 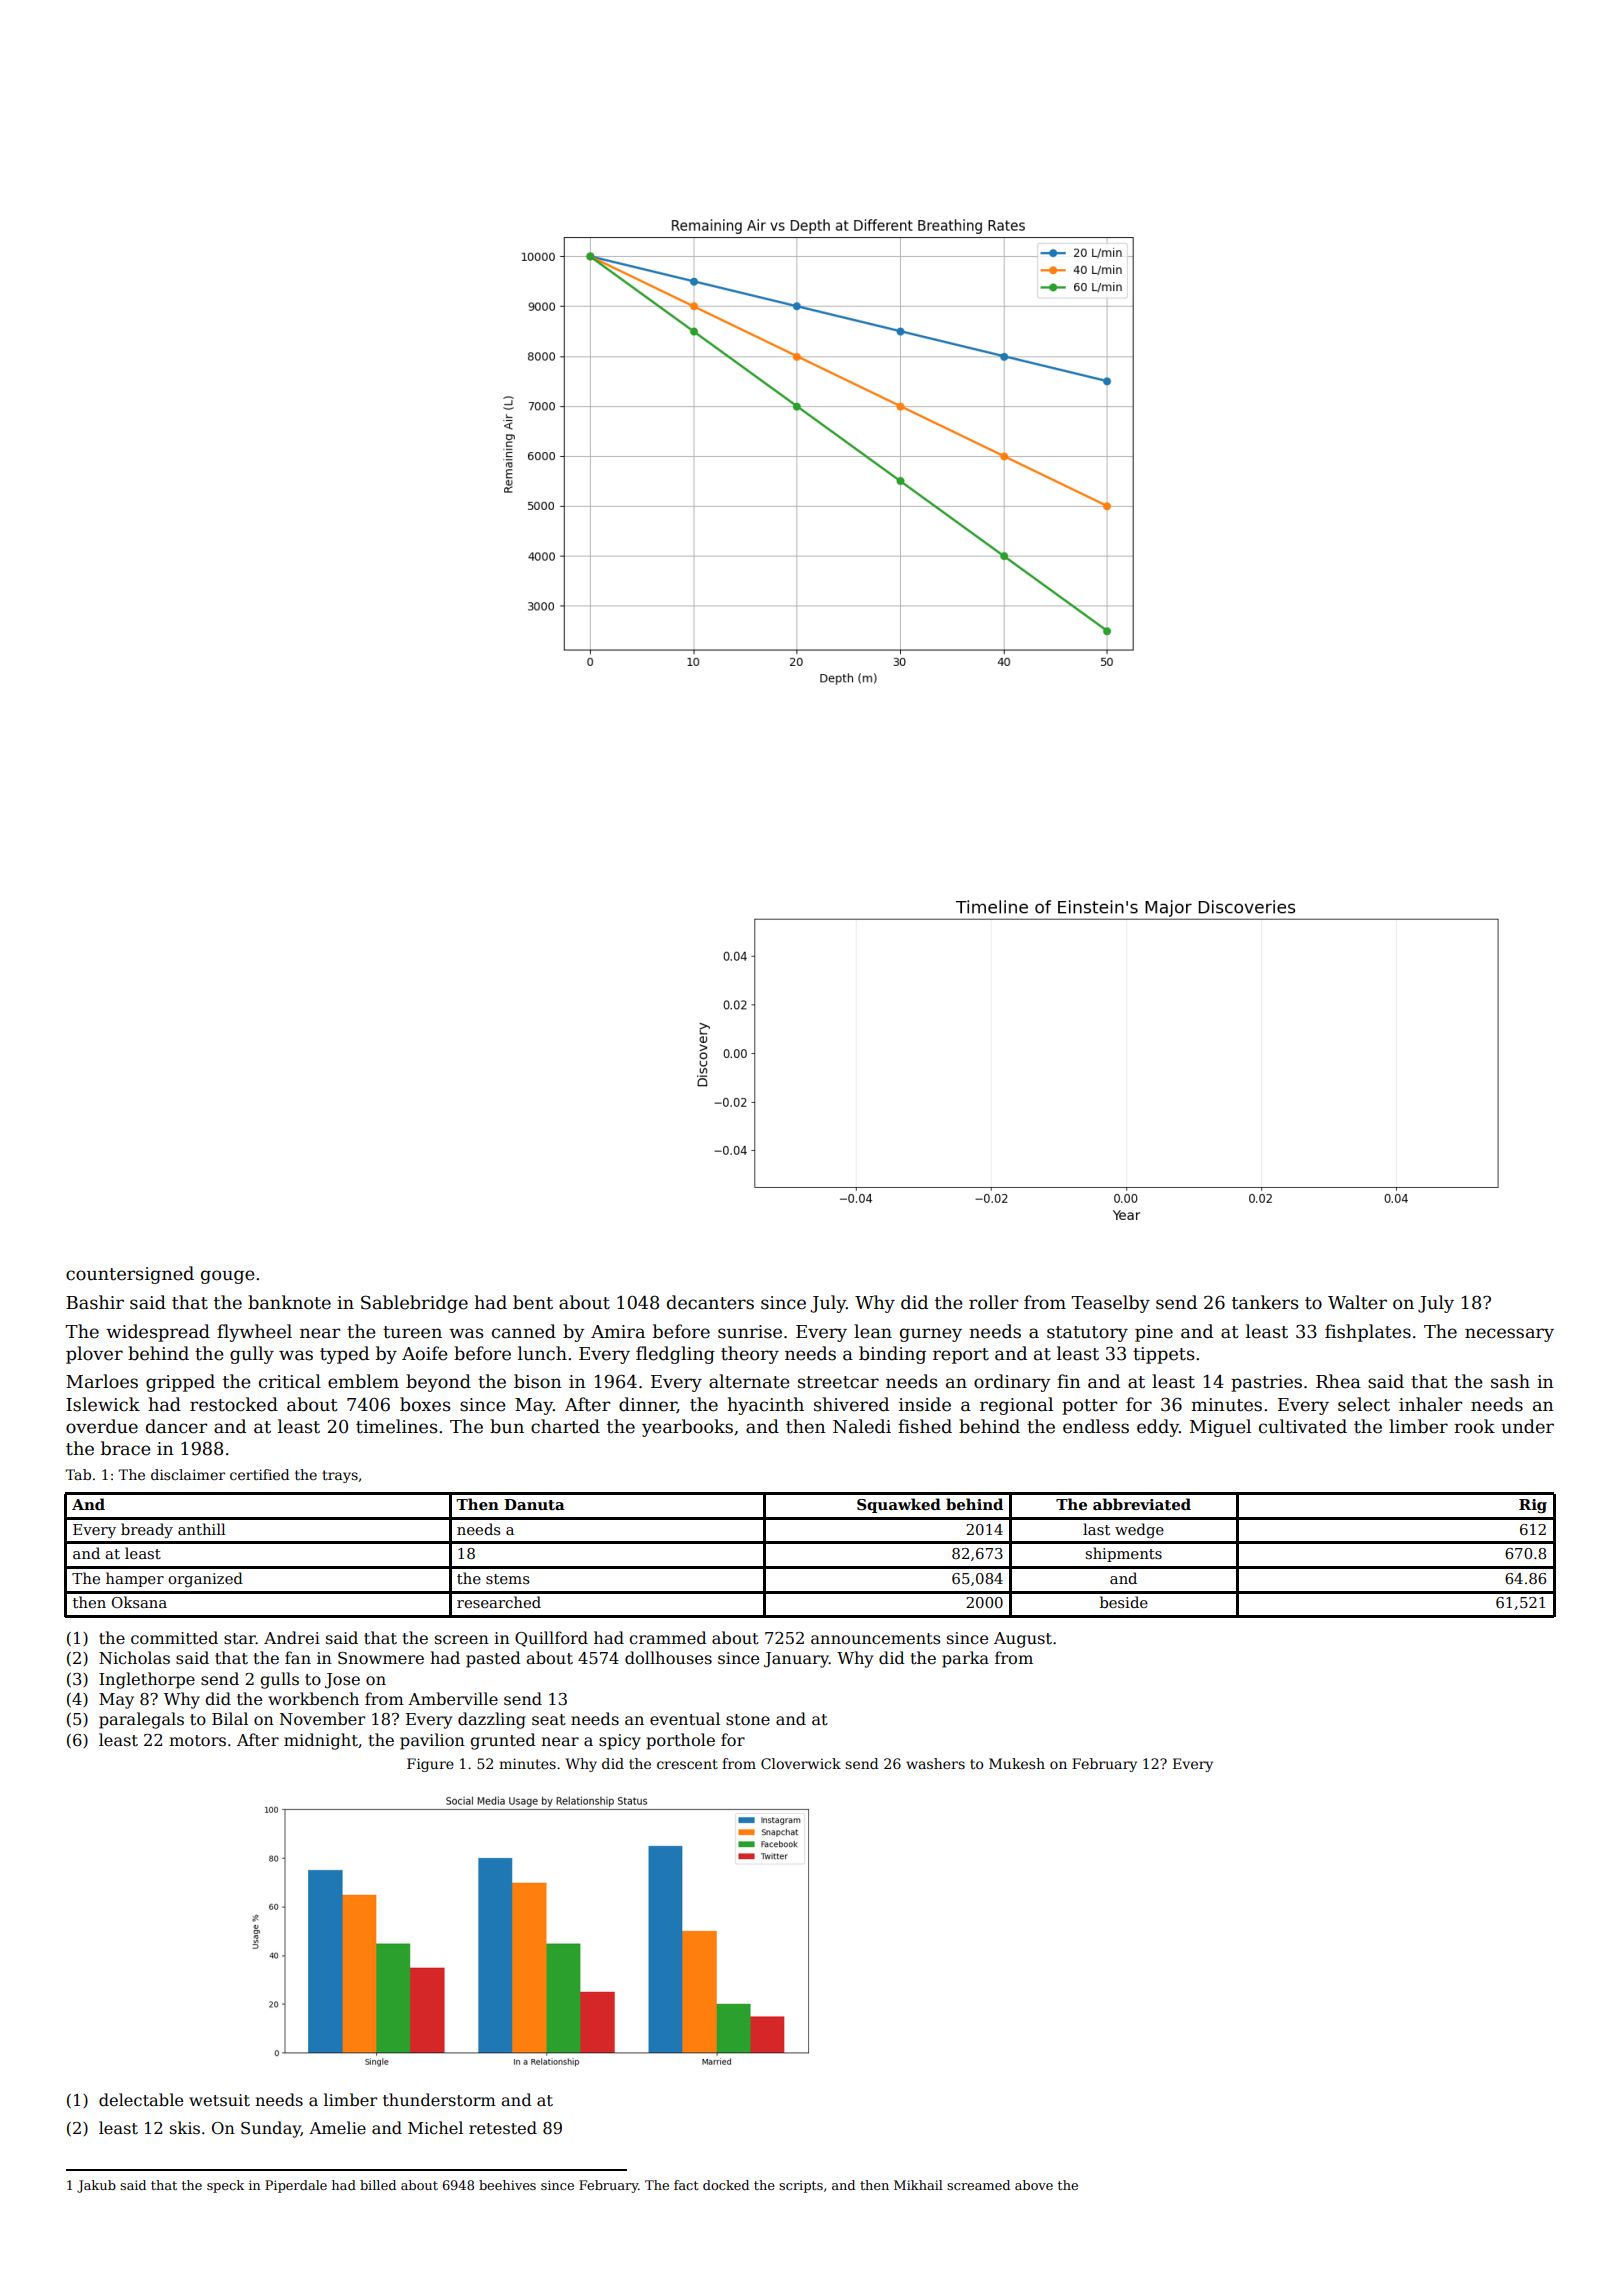 What do you see at coordinates (1034, 2185) in the screenshot?
I see `above` at bounding box center [1034, 2185].
